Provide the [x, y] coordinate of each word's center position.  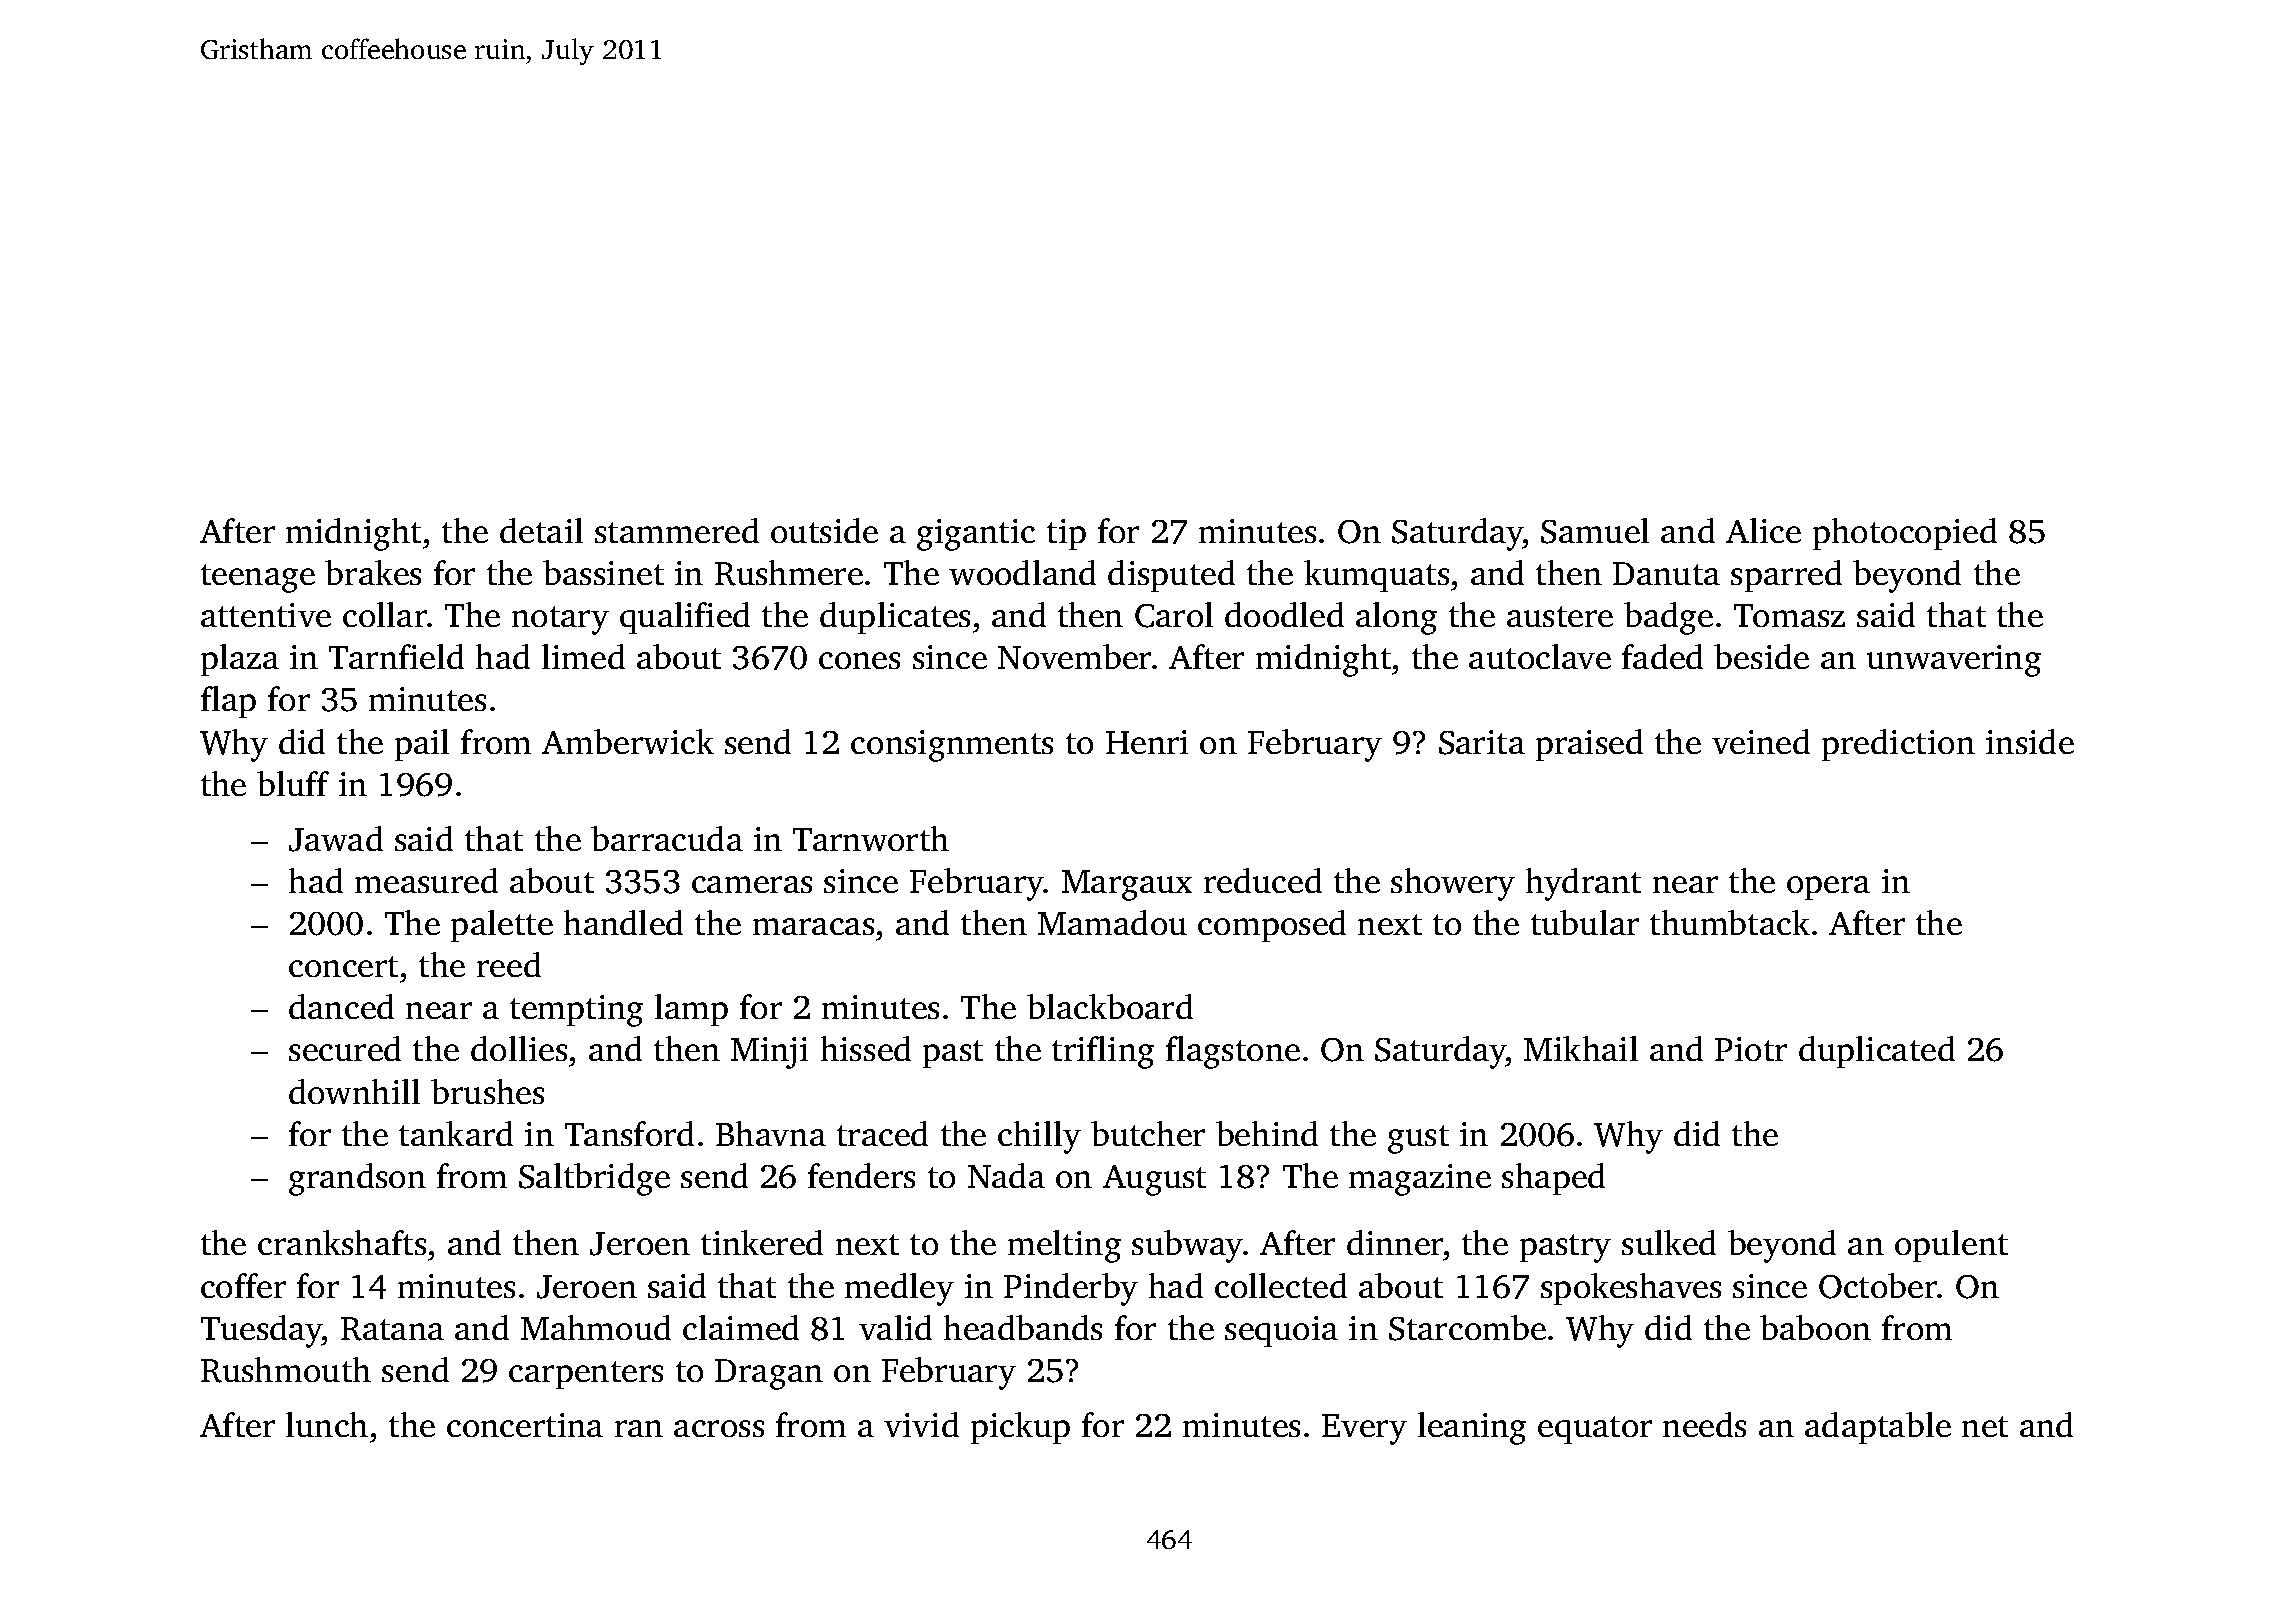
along [1396, 618]
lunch [327, 1424]
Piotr [1751, 1049]
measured [426, 880]
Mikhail [1581, 1048]
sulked [1669, 1242]
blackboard [1110, 1006]
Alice [1763, 530]
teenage [258, 578]
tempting [576, 1011]
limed [583, 656]
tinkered [762, 1242]
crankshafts [342, 1242]
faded [1662, 656]
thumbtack [1730, 922]
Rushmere [789, 573]
